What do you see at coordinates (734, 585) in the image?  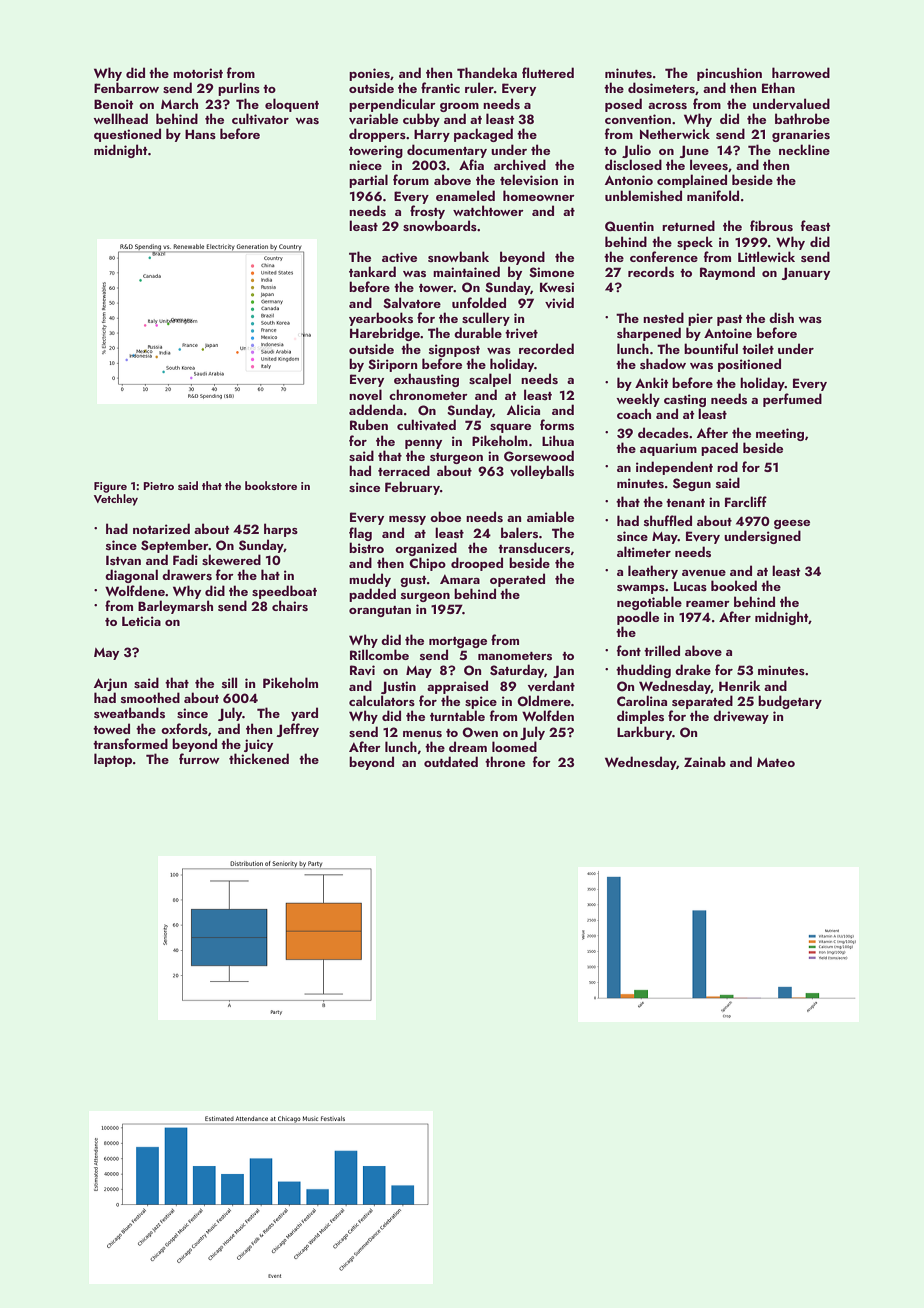 I see `booked` at bounding box center [734, 585].
